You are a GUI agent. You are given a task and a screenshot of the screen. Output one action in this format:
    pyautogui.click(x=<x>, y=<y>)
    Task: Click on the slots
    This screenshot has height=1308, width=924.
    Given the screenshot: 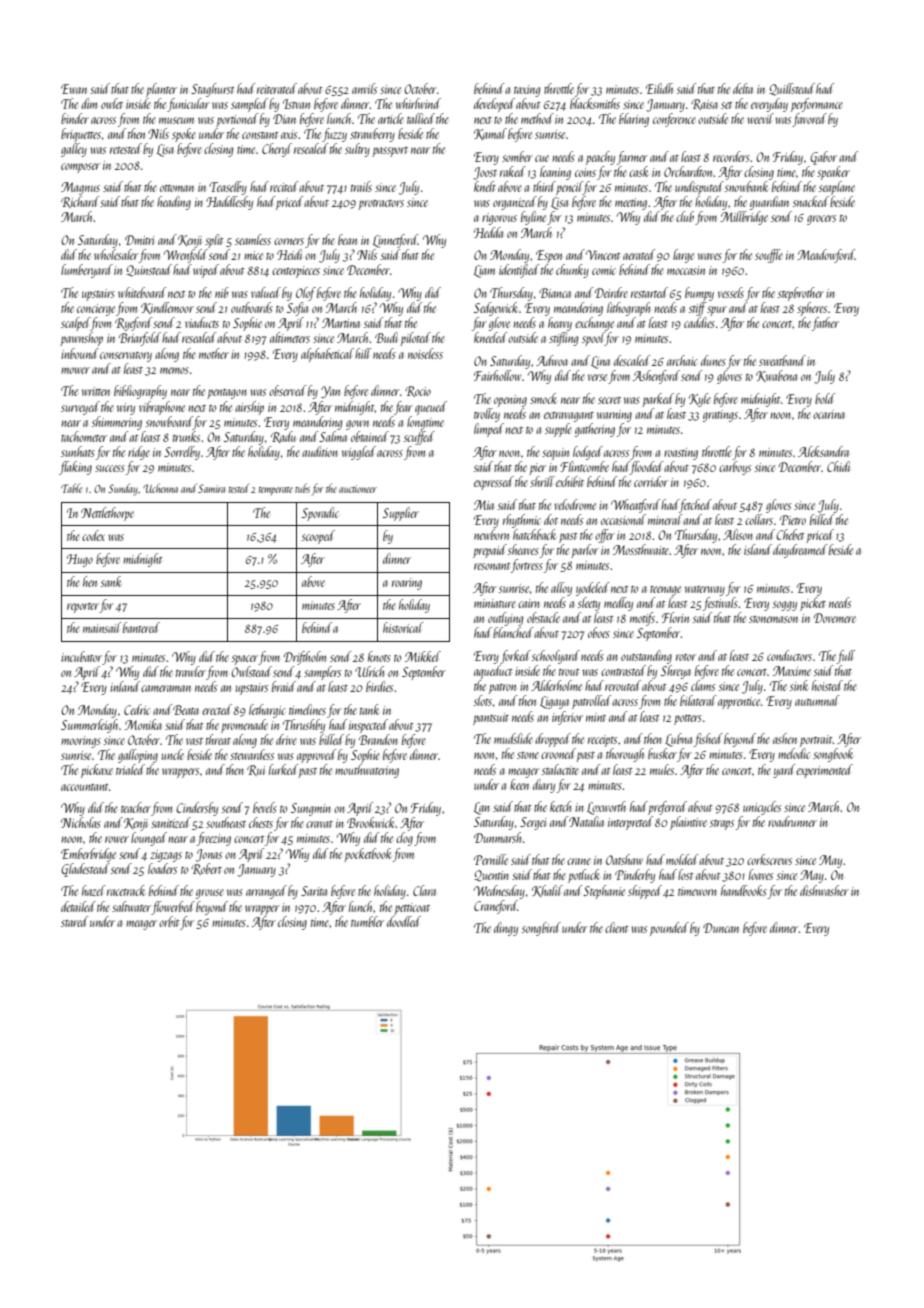 What is the action you would take?
    pyautogui.click(x=483, y=700)
